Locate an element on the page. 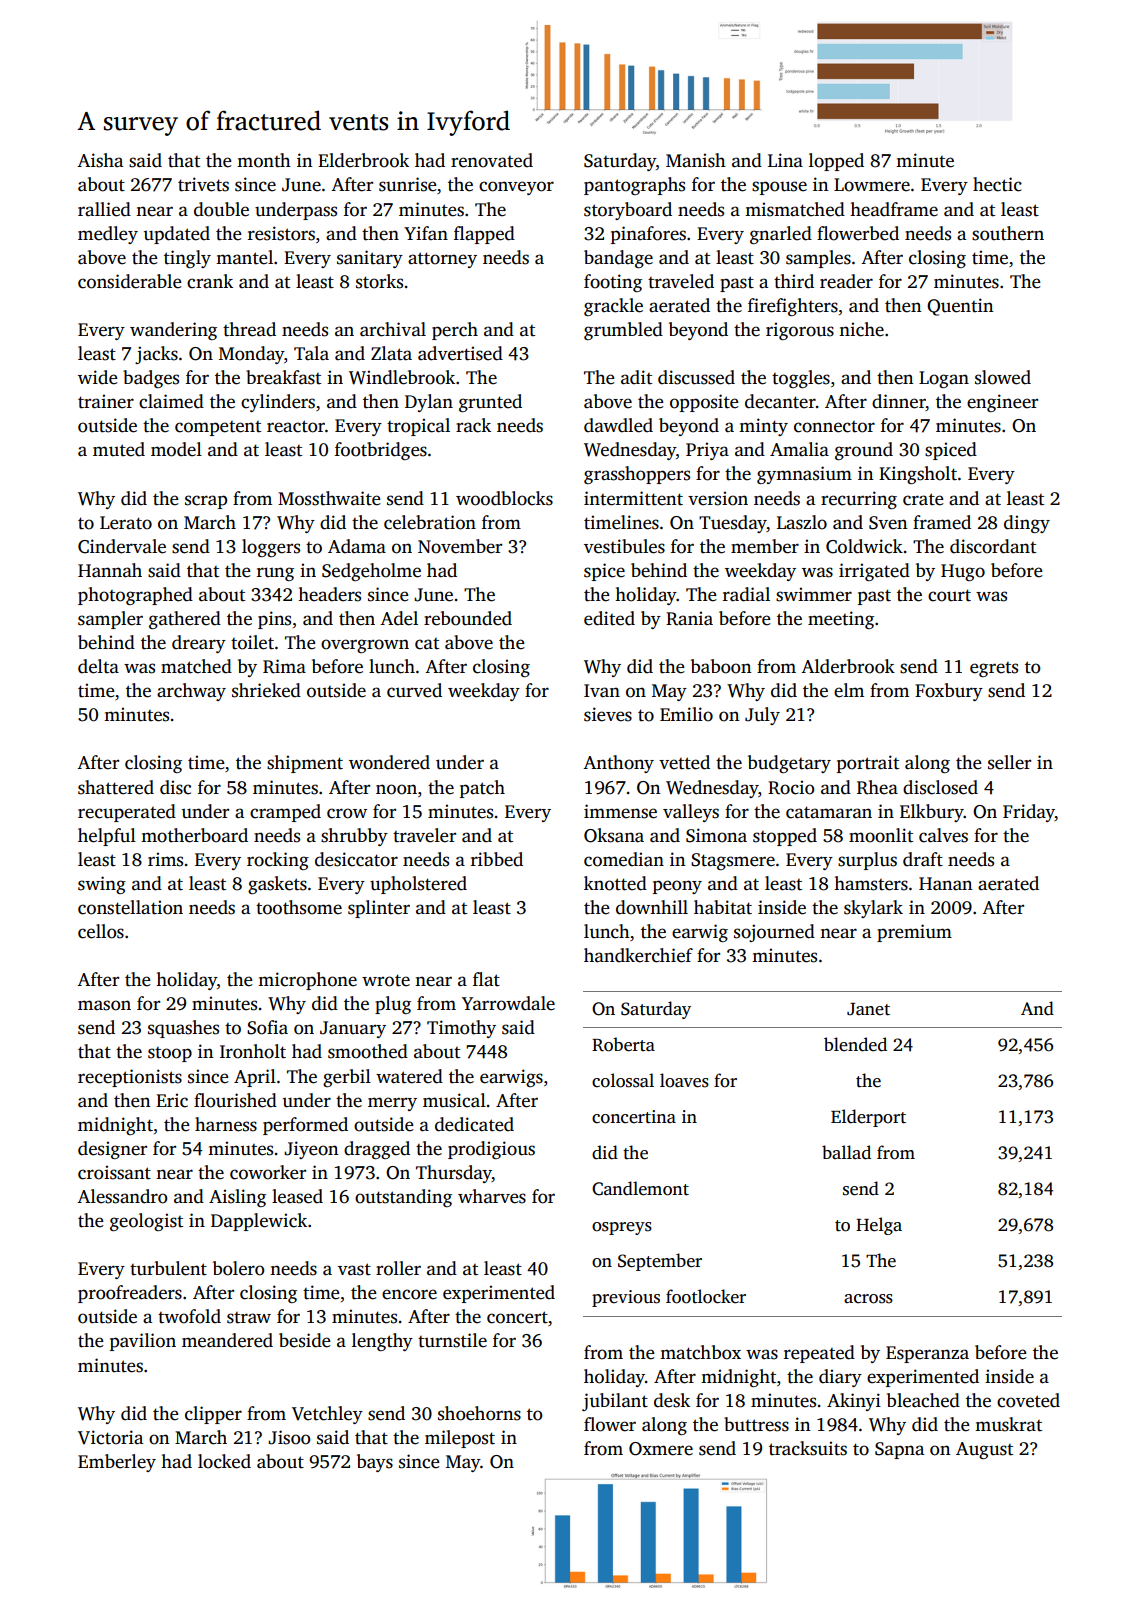 The height and width of the image is (1612, 1140). cellos is located at coordinates (101, 931).
